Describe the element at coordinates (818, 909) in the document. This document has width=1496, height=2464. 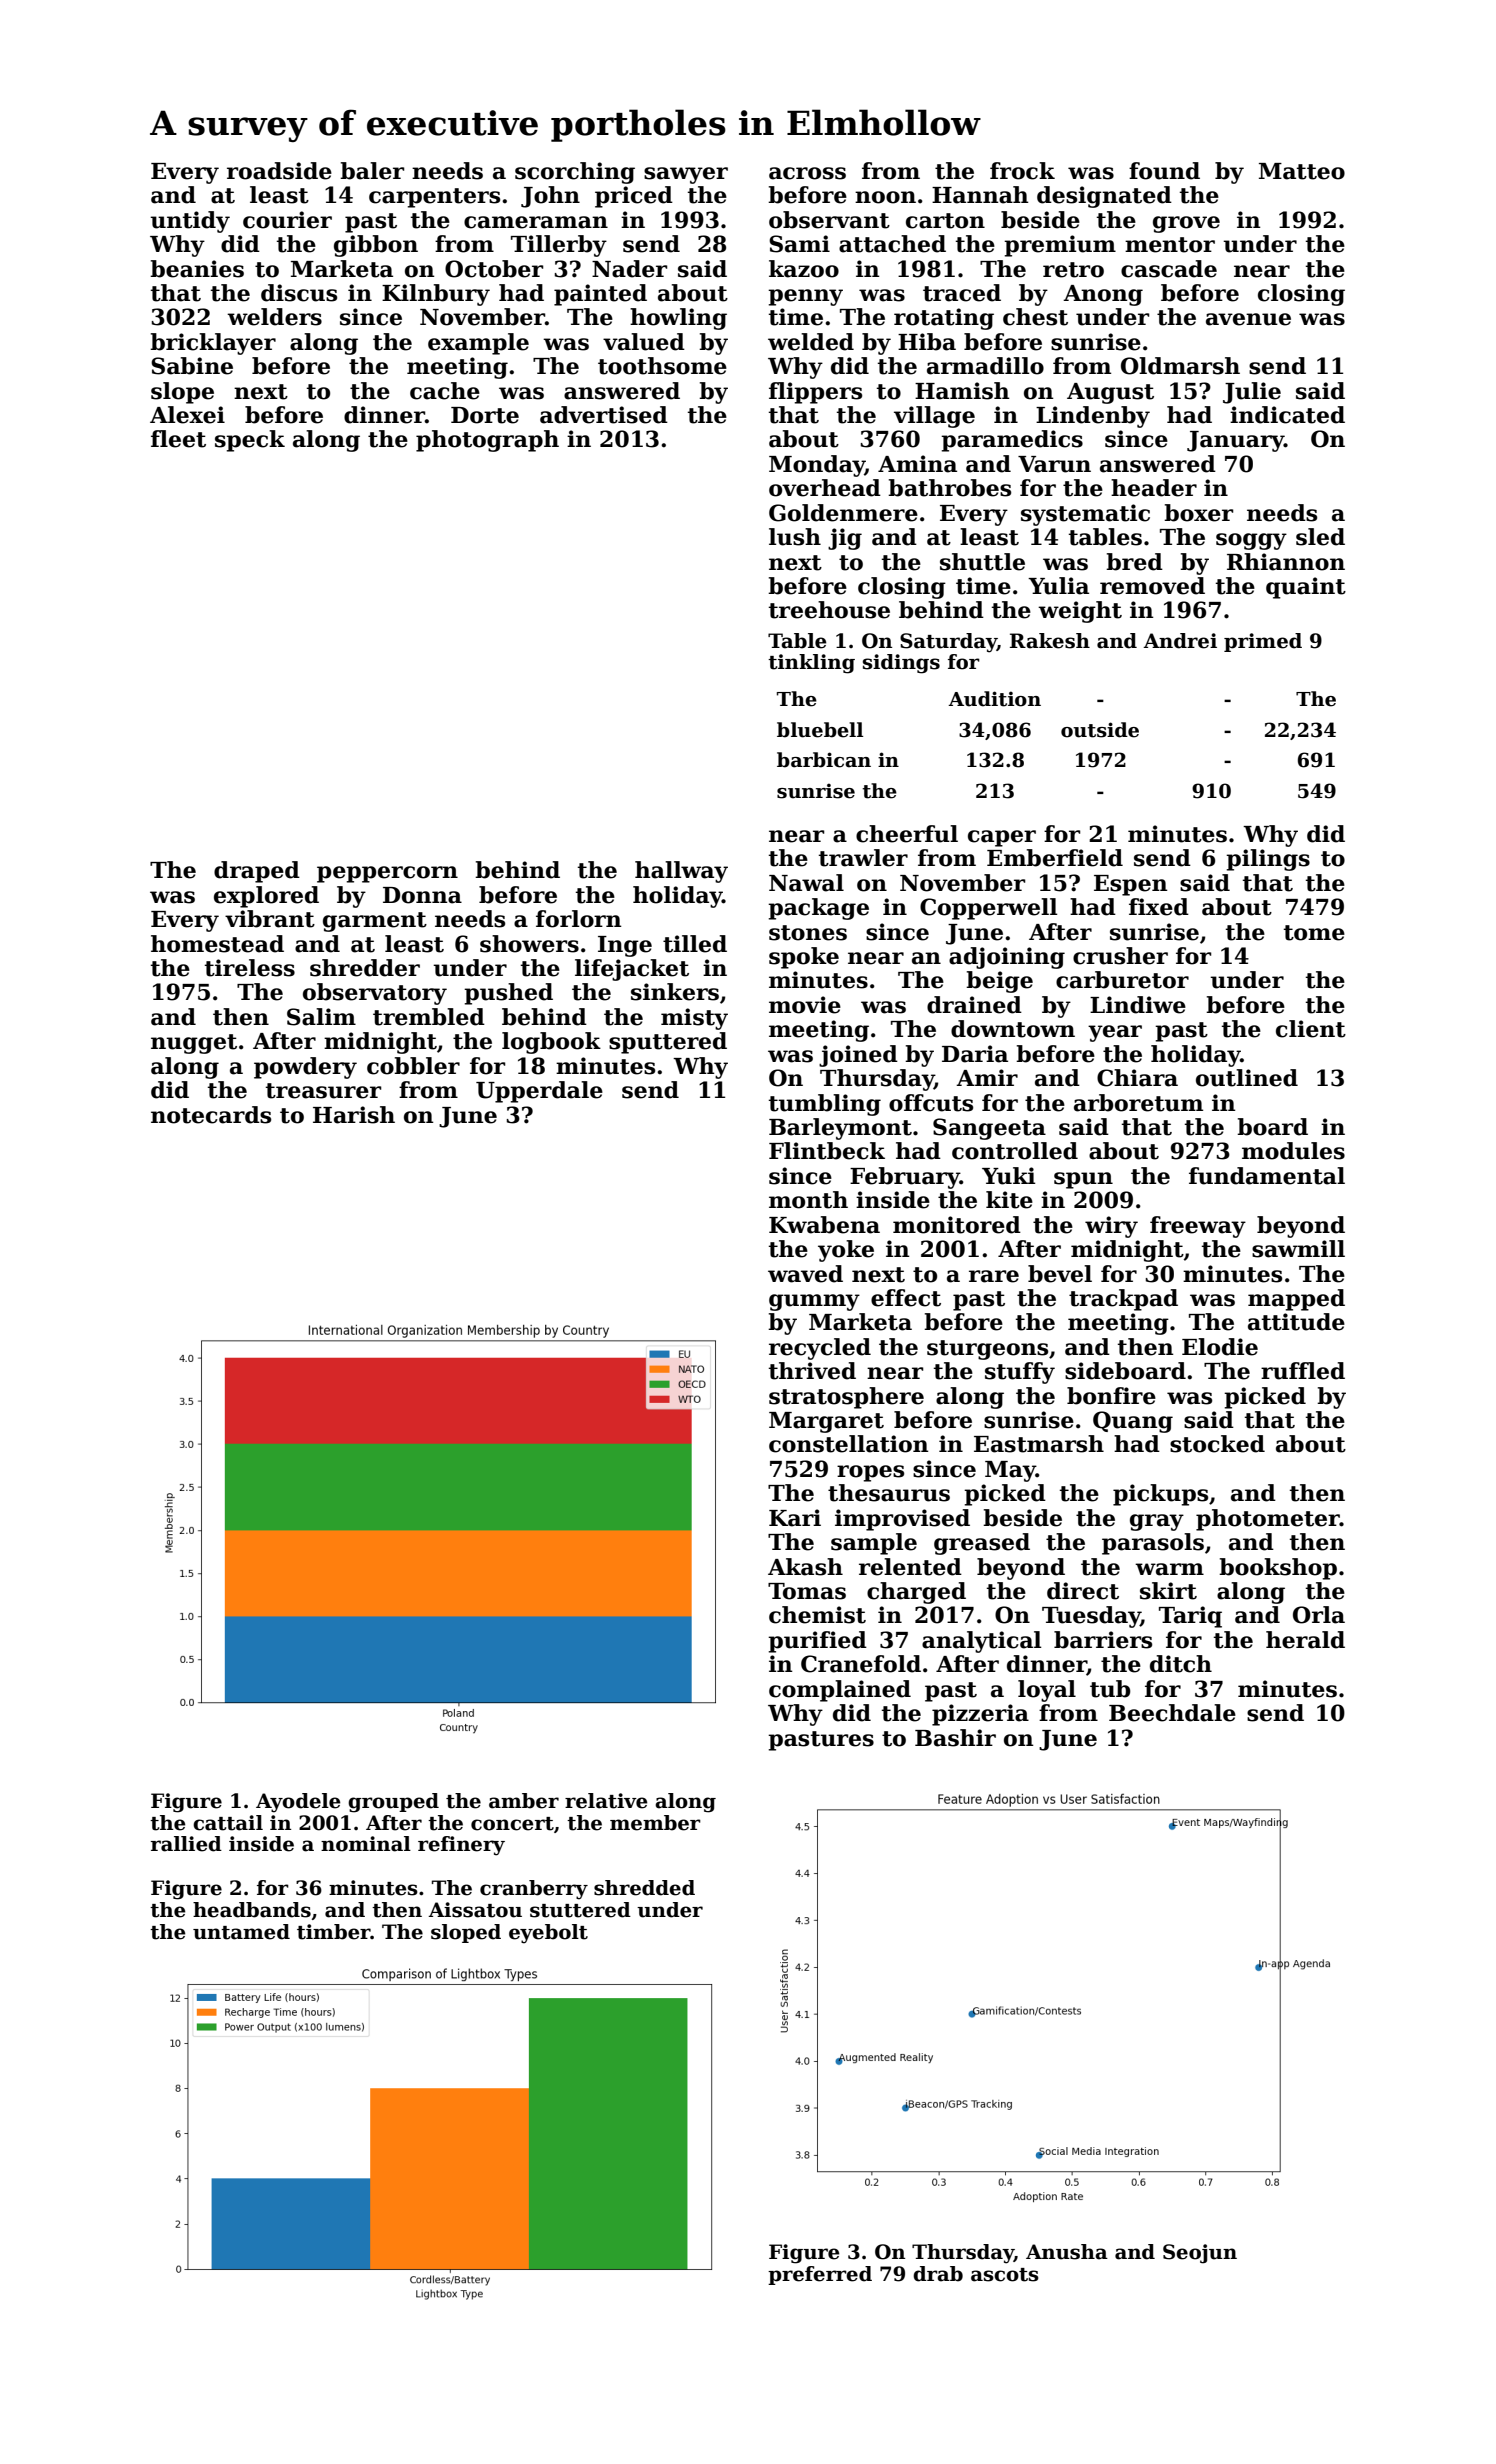
I see `package` at that location.
